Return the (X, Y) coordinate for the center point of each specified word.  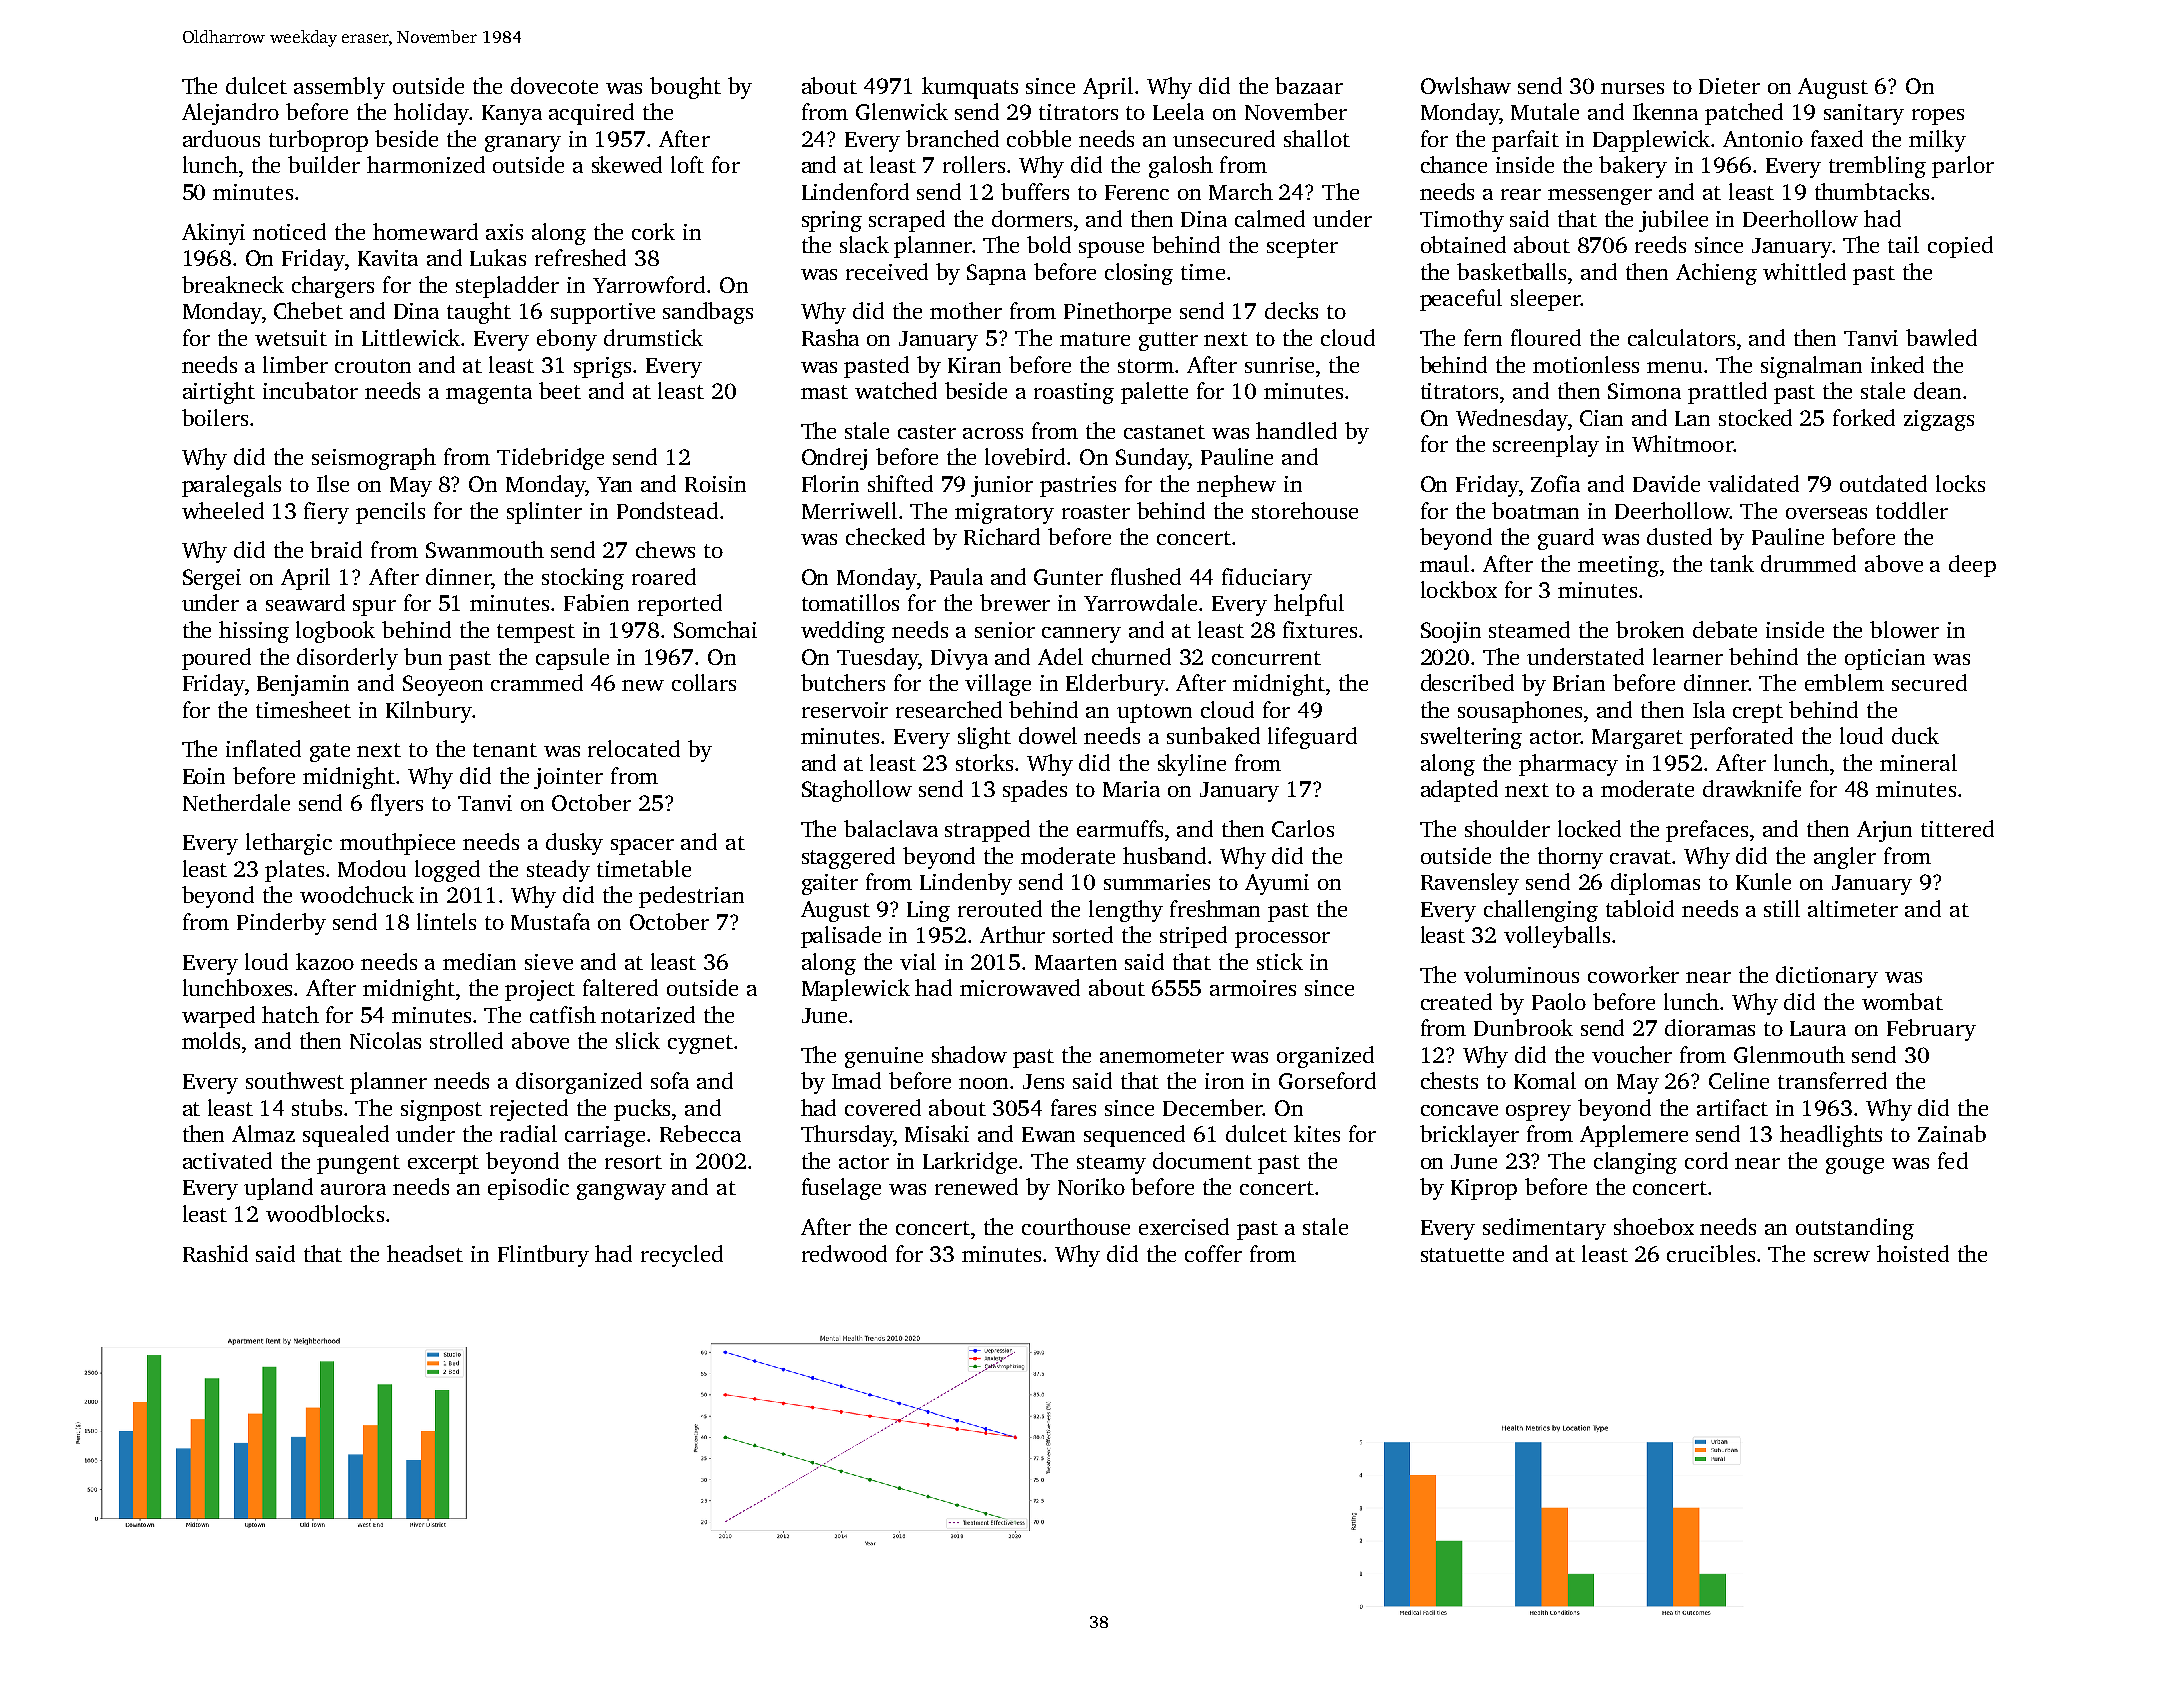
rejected (529, 1110)
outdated (1883, 483)
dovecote (554, 85)
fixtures (1320, 629)
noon (983, 1083)
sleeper (1546, 300)
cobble (1039, 138)
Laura (1818, 1028)
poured (216, 659)
